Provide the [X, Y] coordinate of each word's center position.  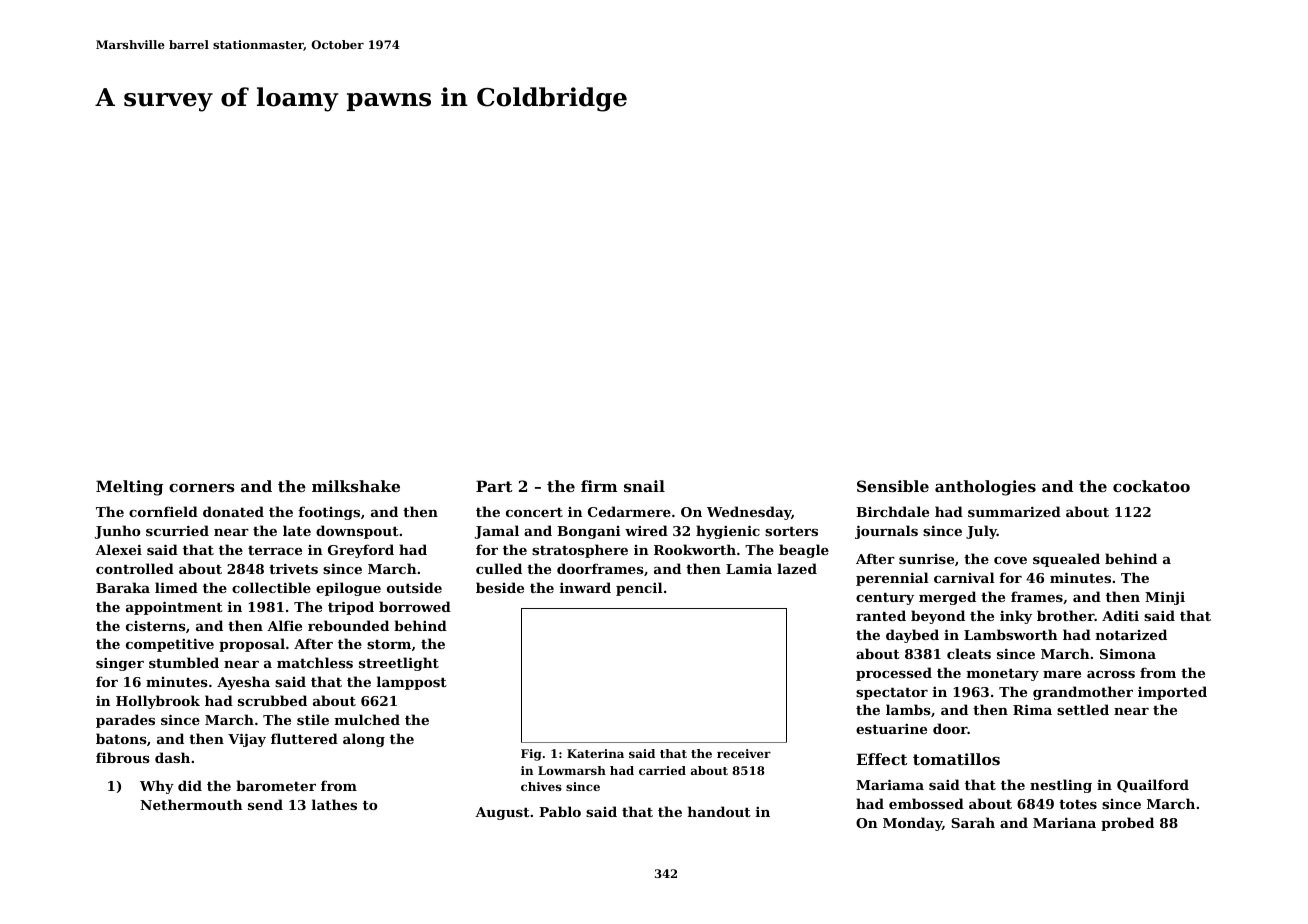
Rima [1032, 709]
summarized [1014, 511]
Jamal [496, 532]
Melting [129, 488]
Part [494, 486]
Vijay [247, 740]
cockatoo [1151, 486]
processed [894, 674]
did [190, 785]
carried [662, 770]
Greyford [361, 551]
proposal [252, 645]
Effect [881, 759]
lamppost [412, 683]
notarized [1131, 634]
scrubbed [272, 700]
